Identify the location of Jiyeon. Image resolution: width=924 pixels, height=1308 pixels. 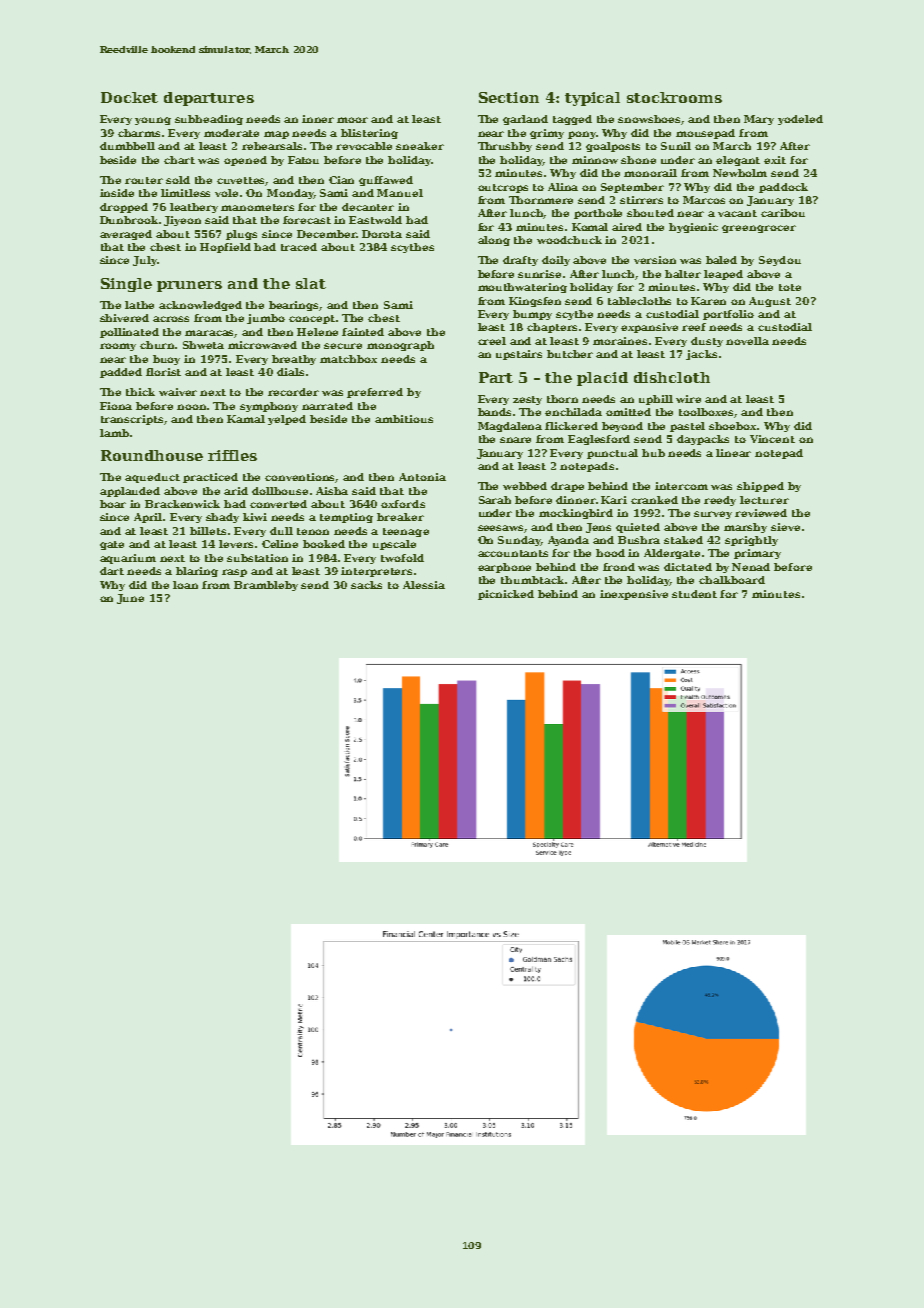
(182, 221).
